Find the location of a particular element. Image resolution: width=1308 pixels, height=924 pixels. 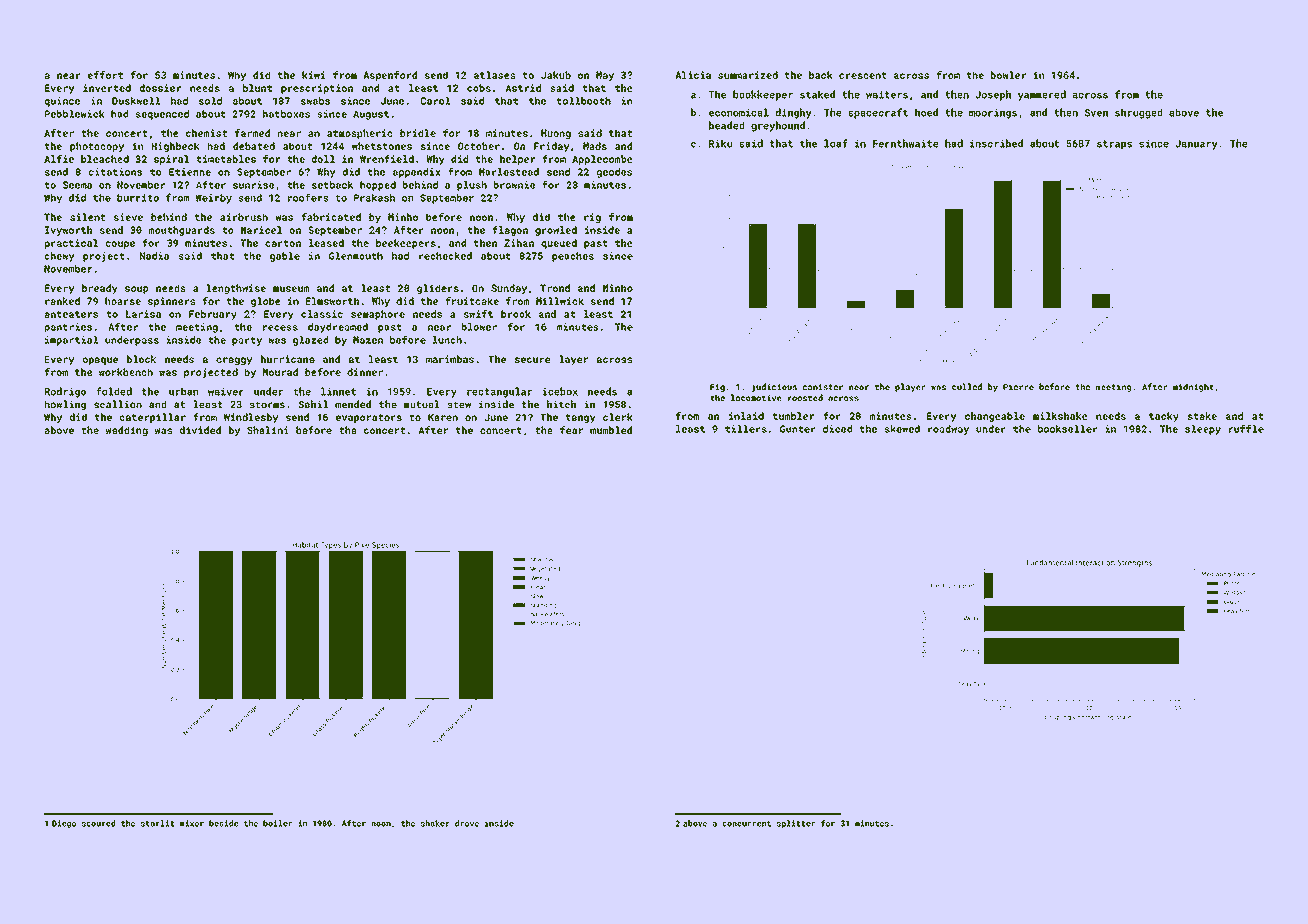

midnight is located at coordinates (1193, 387).
